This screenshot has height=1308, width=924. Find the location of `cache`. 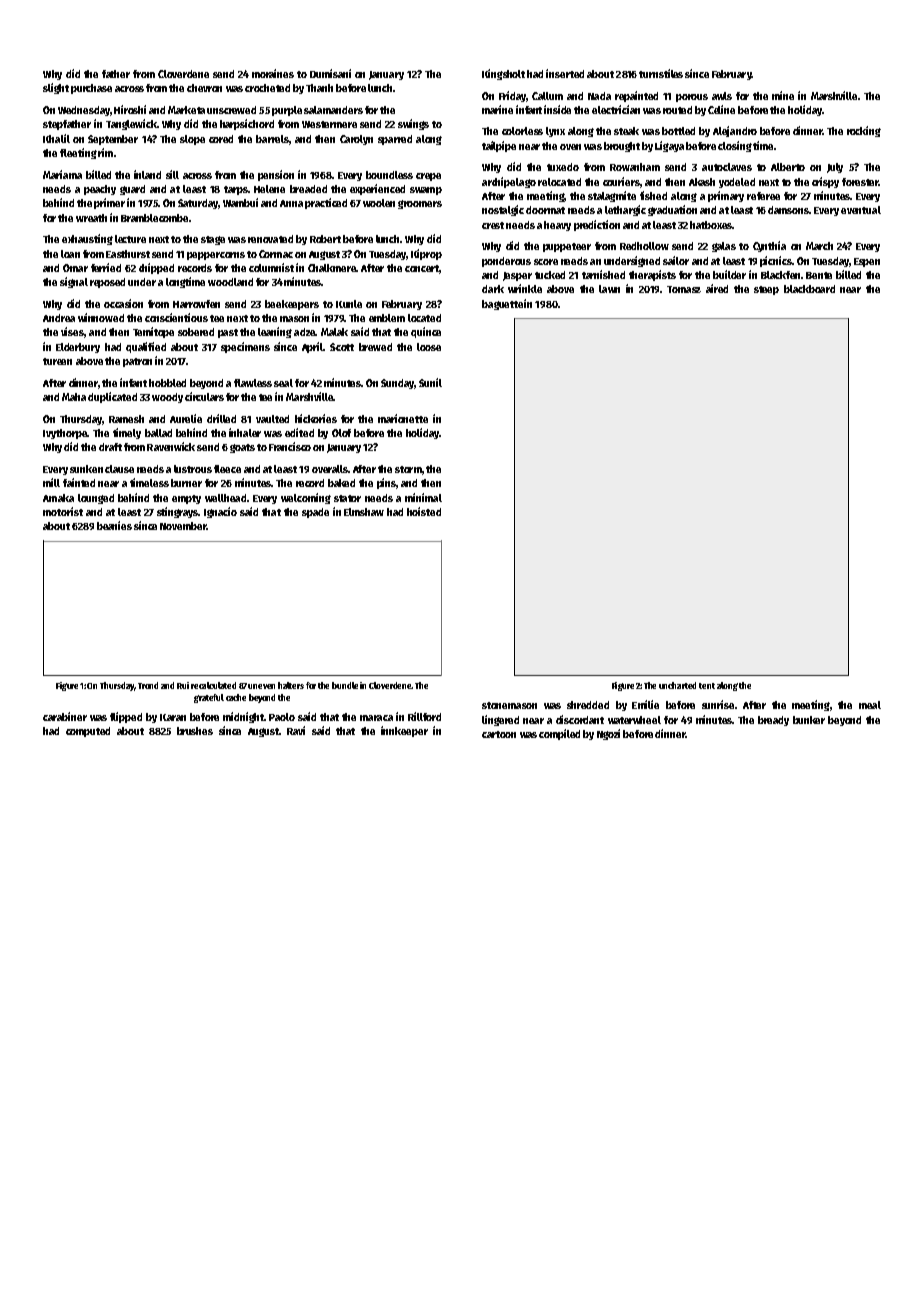

cache is located at coordinates (236, 697).
